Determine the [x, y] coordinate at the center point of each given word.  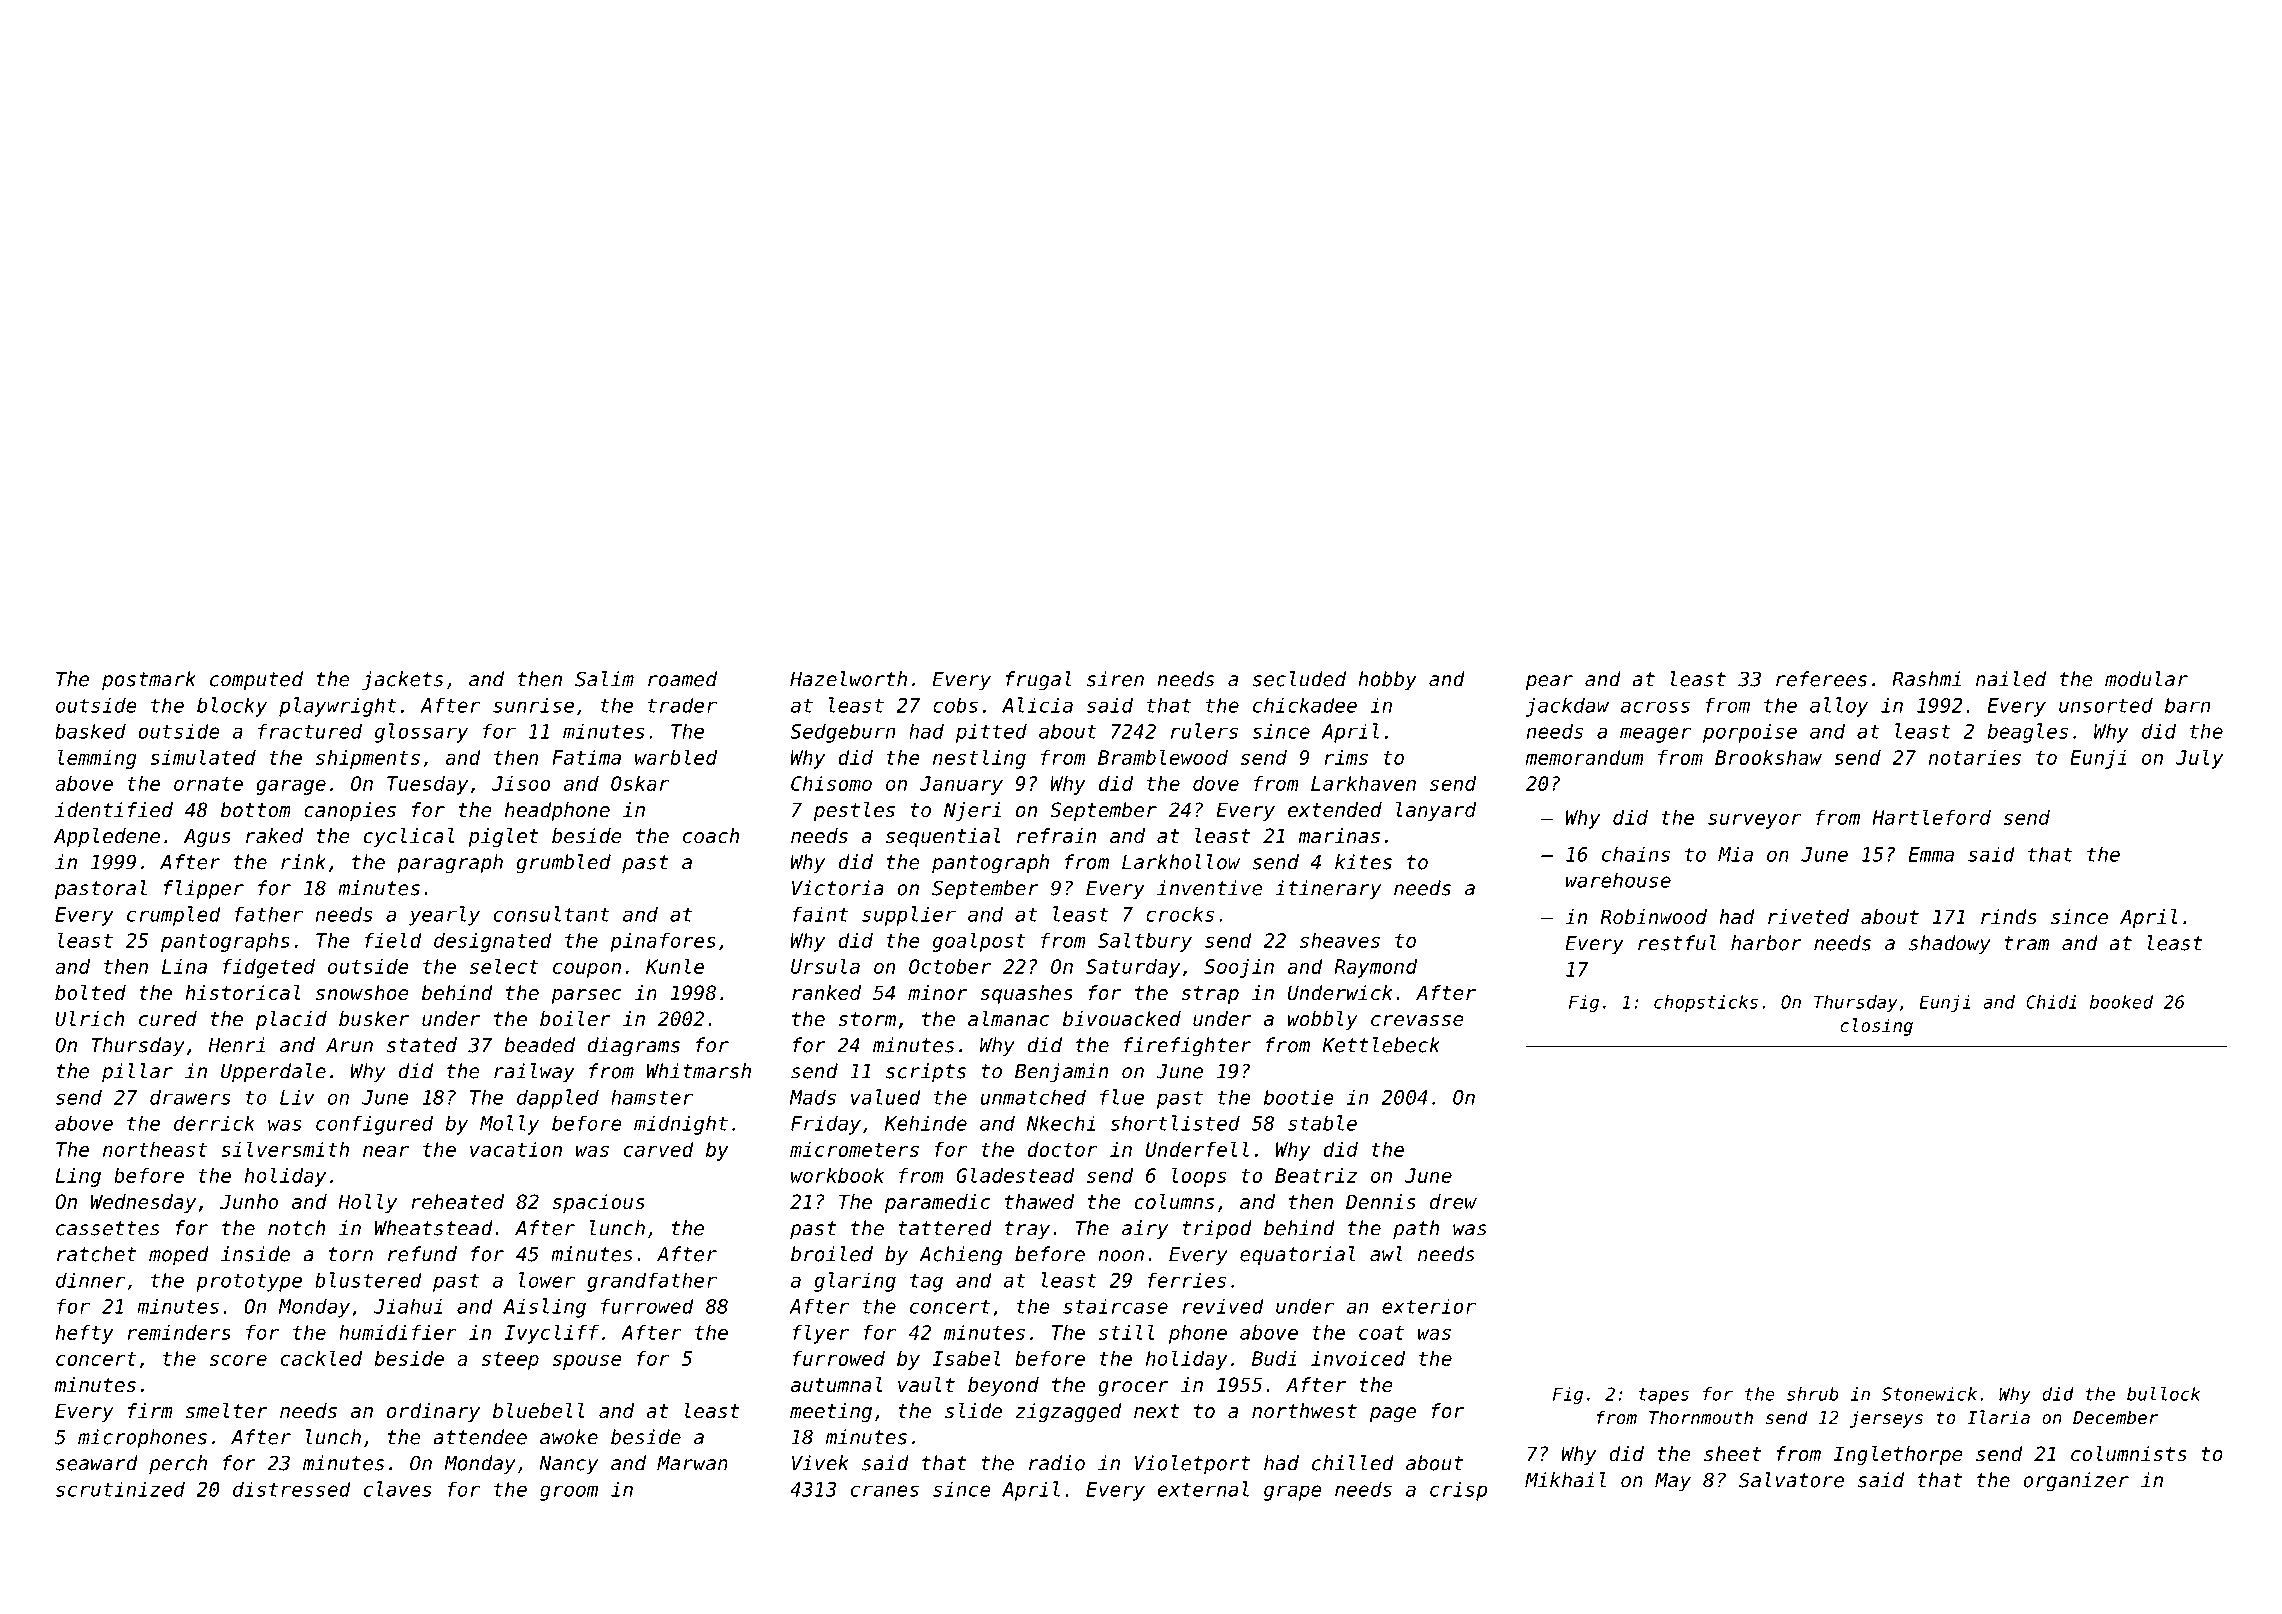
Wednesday [143, 1203]
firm [150, 1410]
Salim [604, 679]
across [1655, 707]
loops [1199, 1177]
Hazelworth [848, 679]
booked [2121, 1002]
